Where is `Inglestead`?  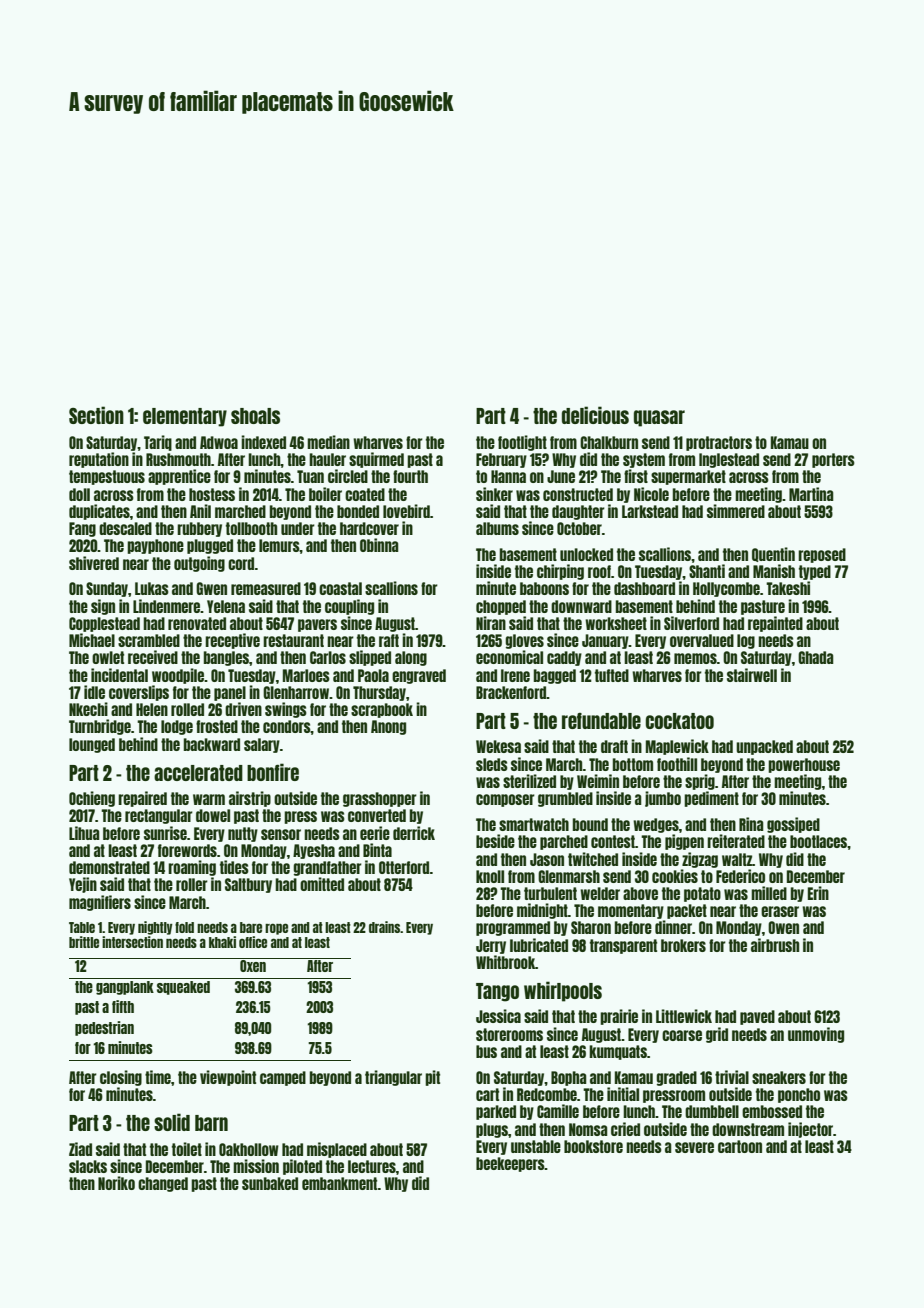
Inglestead is located at coordinates (729, 460).
